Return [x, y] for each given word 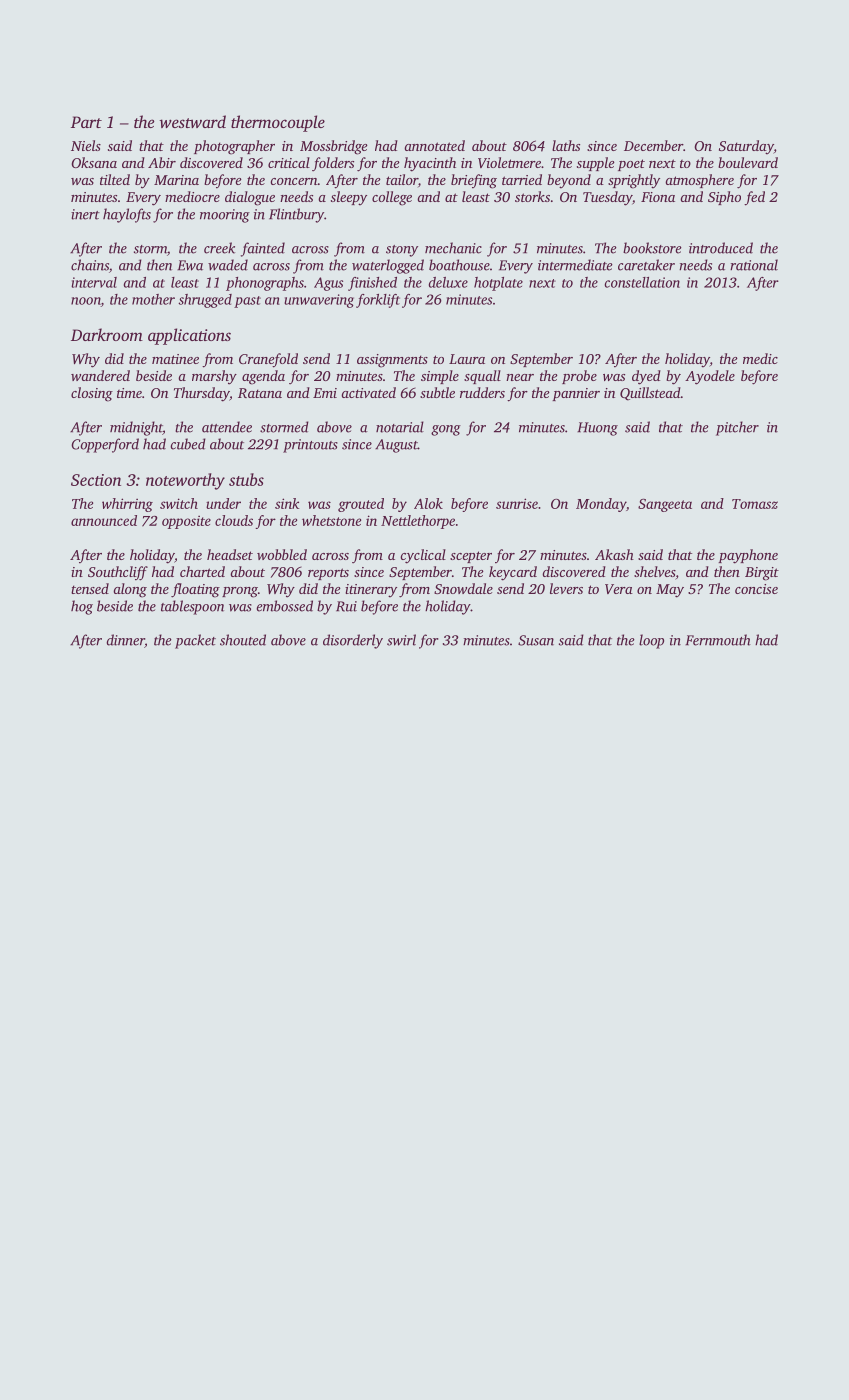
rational [754, 265]
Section [96, 480]
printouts [310, 446]
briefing [474, 181]
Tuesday [607, 198]
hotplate [498, 284]
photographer [234, 147]
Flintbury [296, 215]
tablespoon [192, 607]
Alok [428, 503]
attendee [227, 427]
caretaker [646, 265]
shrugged [205, 301]
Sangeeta [665, 505]
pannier [576, 394]
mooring [225, 216]
